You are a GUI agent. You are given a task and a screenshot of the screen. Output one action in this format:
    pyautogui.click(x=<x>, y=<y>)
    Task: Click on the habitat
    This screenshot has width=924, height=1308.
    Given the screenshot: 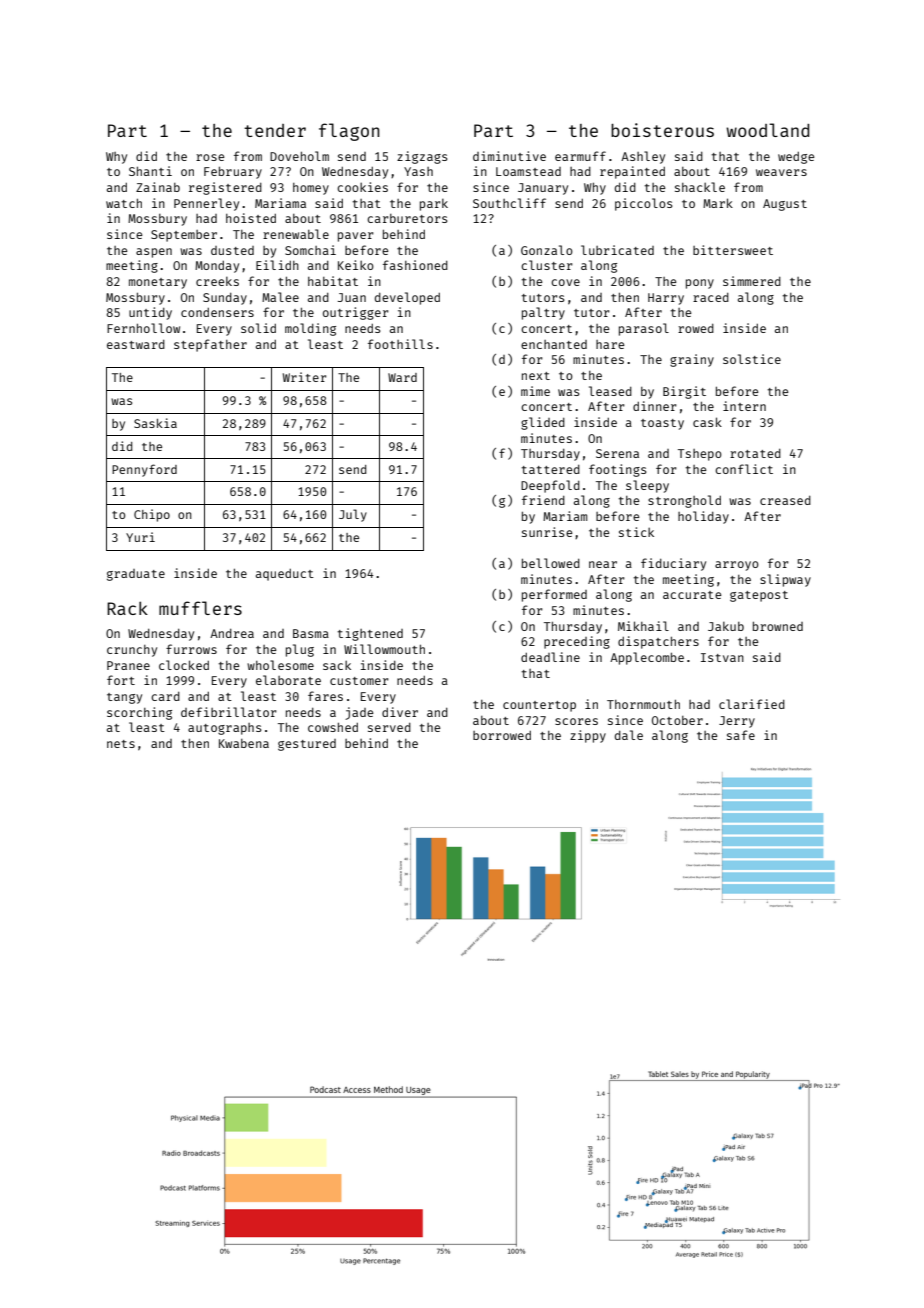 What is the action you would take?
    pyautogui.click(x=333, y=281)
